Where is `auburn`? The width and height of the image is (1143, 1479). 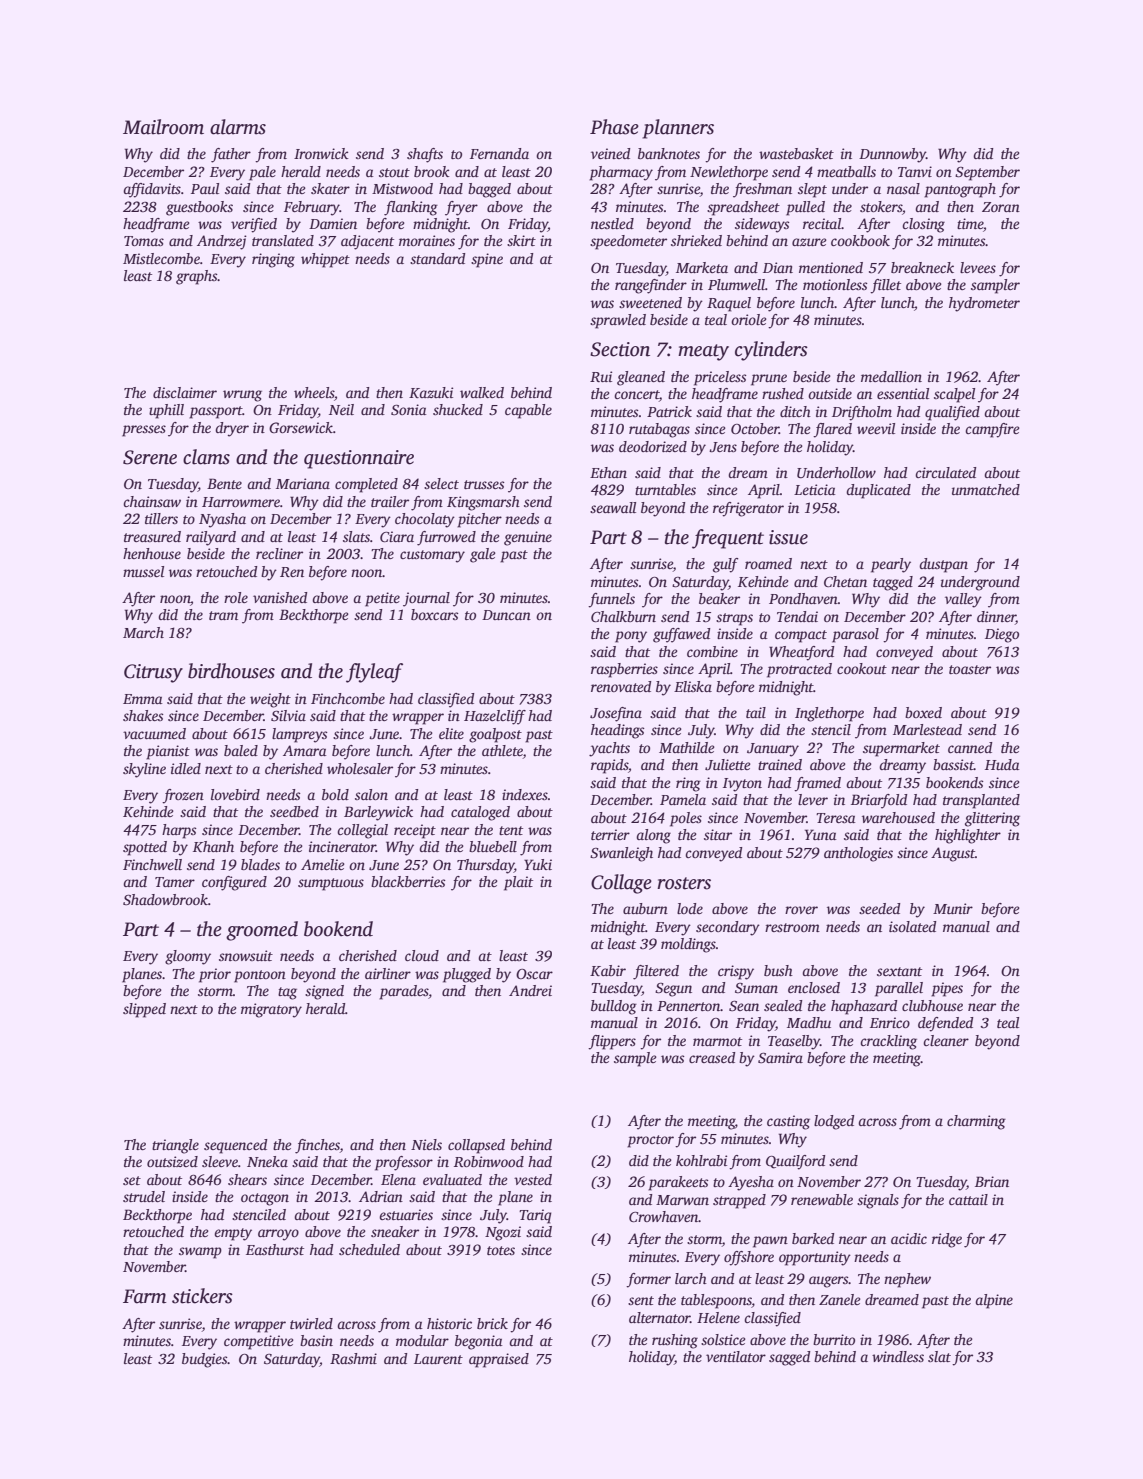 auburn is located at coordinates (645, 908).
